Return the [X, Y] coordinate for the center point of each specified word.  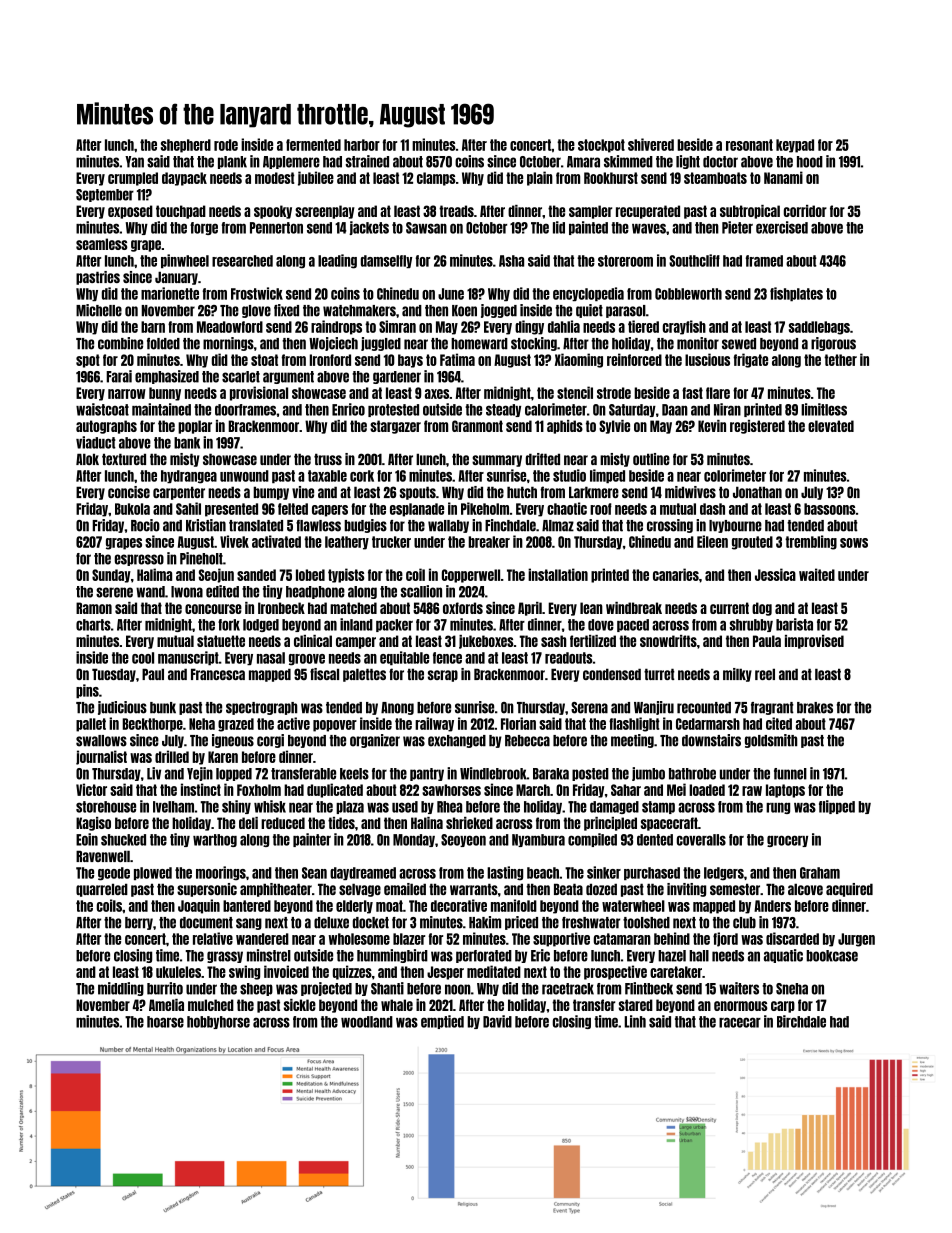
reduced [283, 823]
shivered [651, 144]
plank [232, 162]
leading [337, 261]
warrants [474, 889]
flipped [837, 807]
